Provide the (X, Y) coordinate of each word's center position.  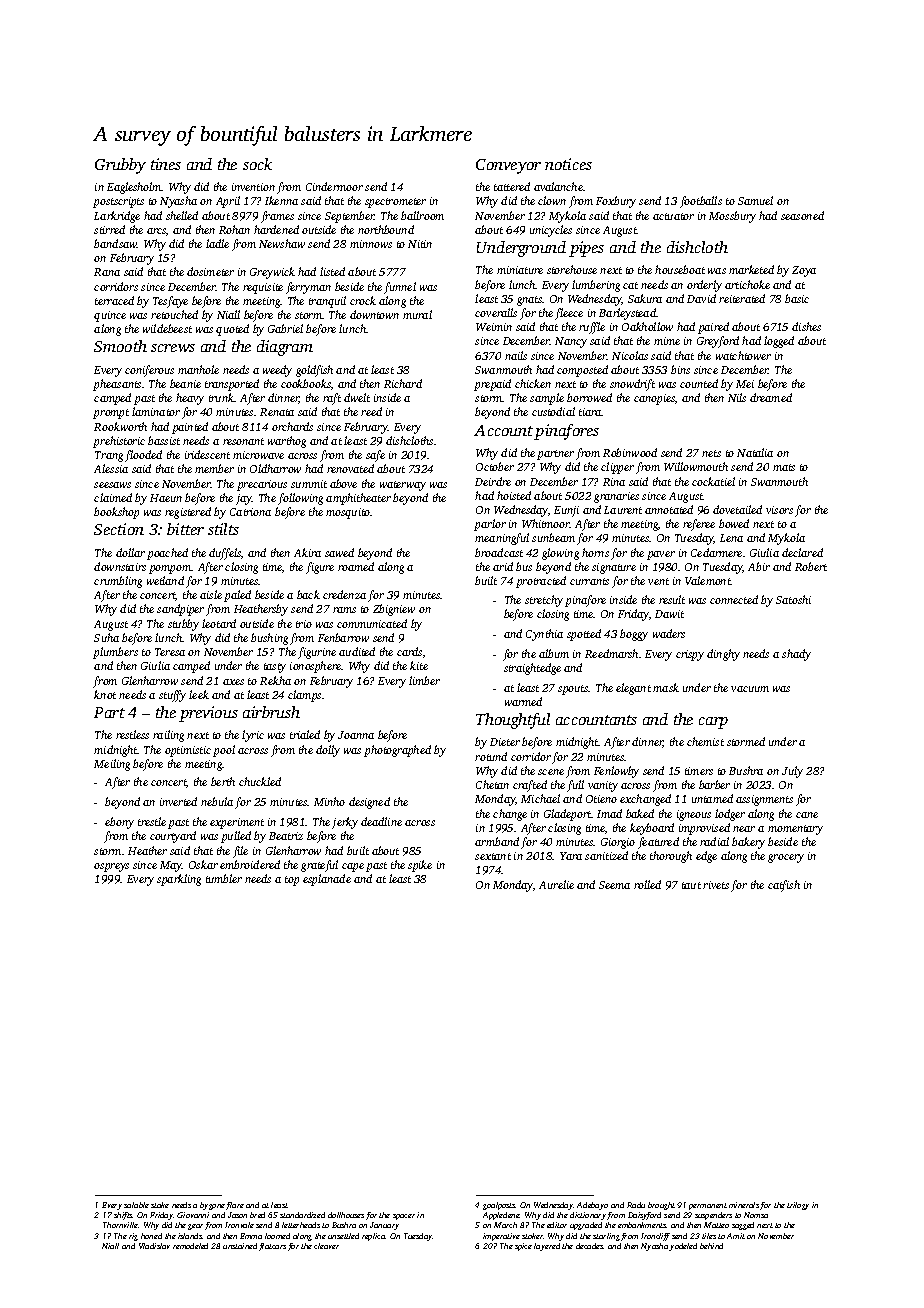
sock (257, 164)
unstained (240, 1246)
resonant (243, 441)
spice (523, 1247)
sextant (493, 856)
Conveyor (508, 166)
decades (589, 1246)
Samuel (755, 200)
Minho (329, 801)
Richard (403, 383)
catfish (784, 886)
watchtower (743, 355)
